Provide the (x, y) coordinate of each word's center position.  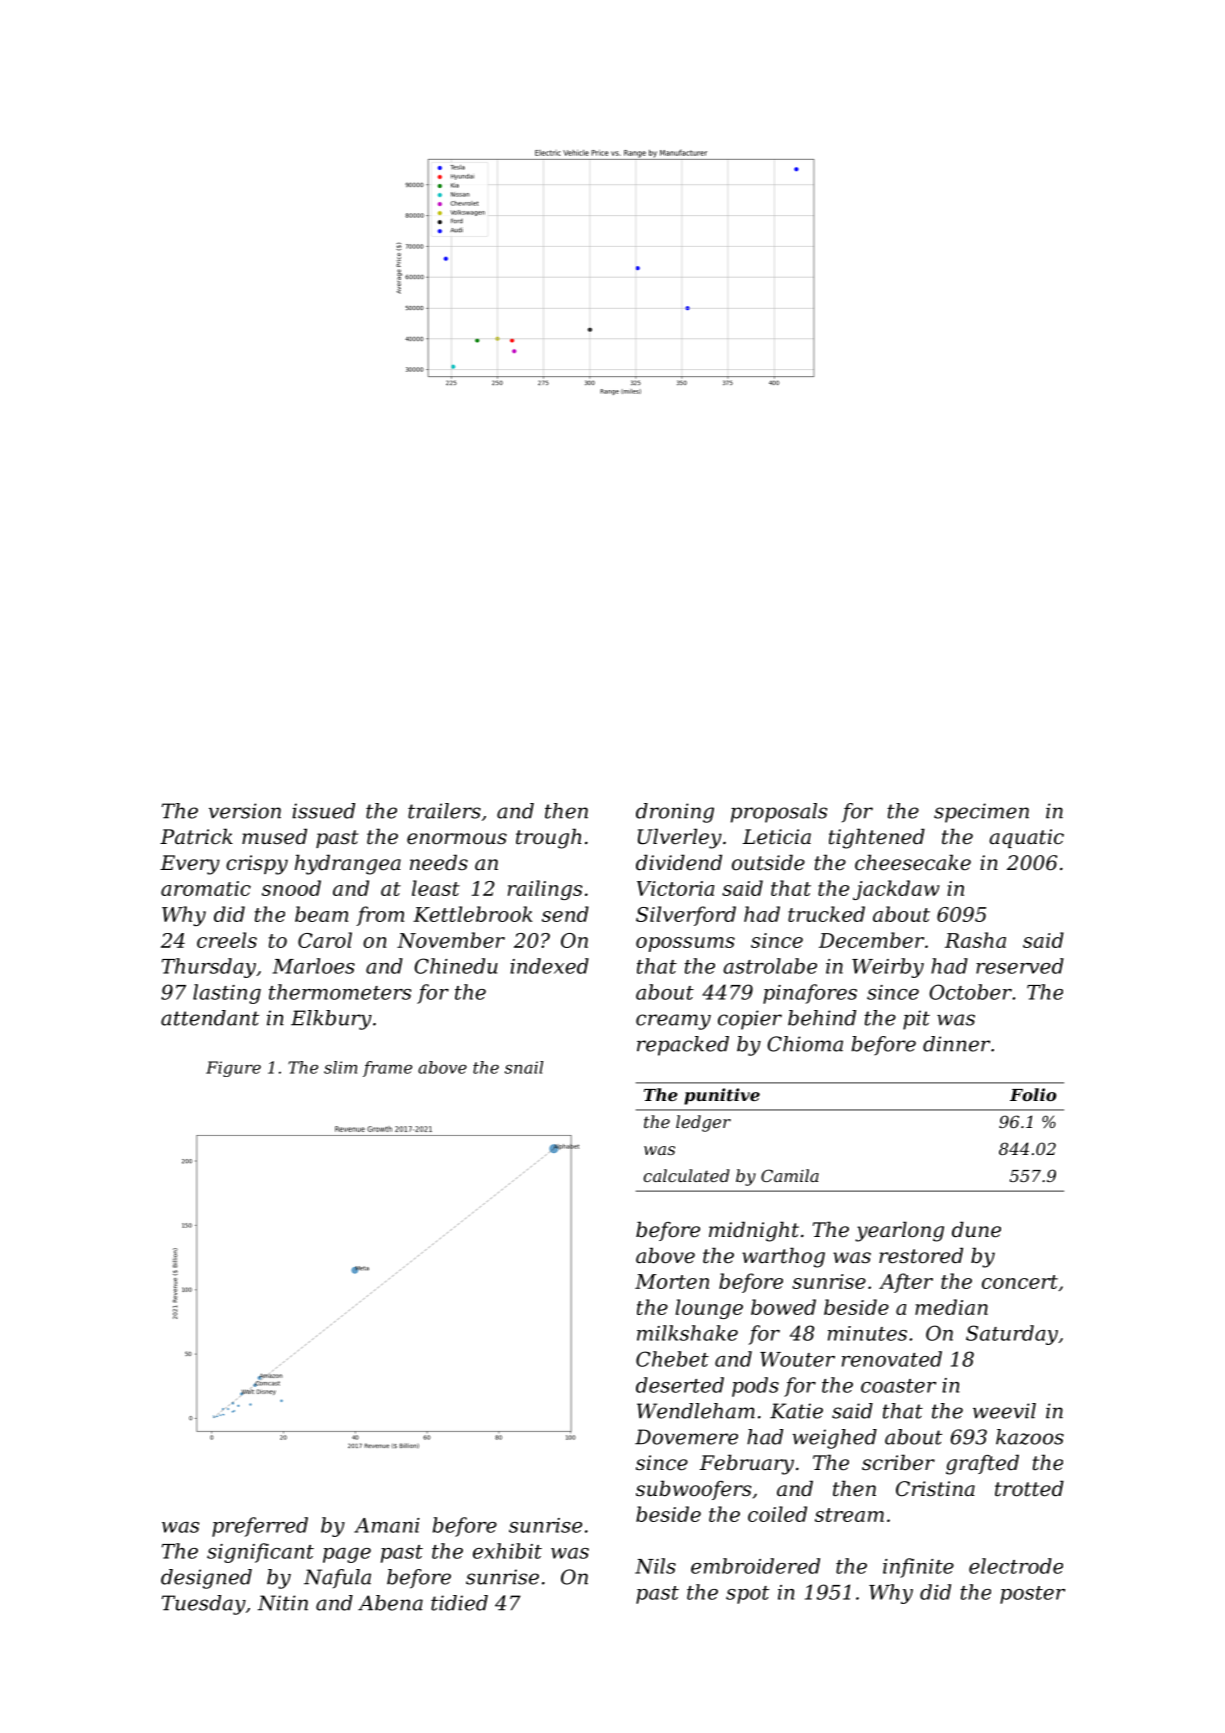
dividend (679, 862)
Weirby (888, 968)
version (245, 811)
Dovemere (686, 1437)
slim (340, 1067)
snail (524, 1067)
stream (849, 1515)
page (347, 1555)
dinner (956, 1044)
